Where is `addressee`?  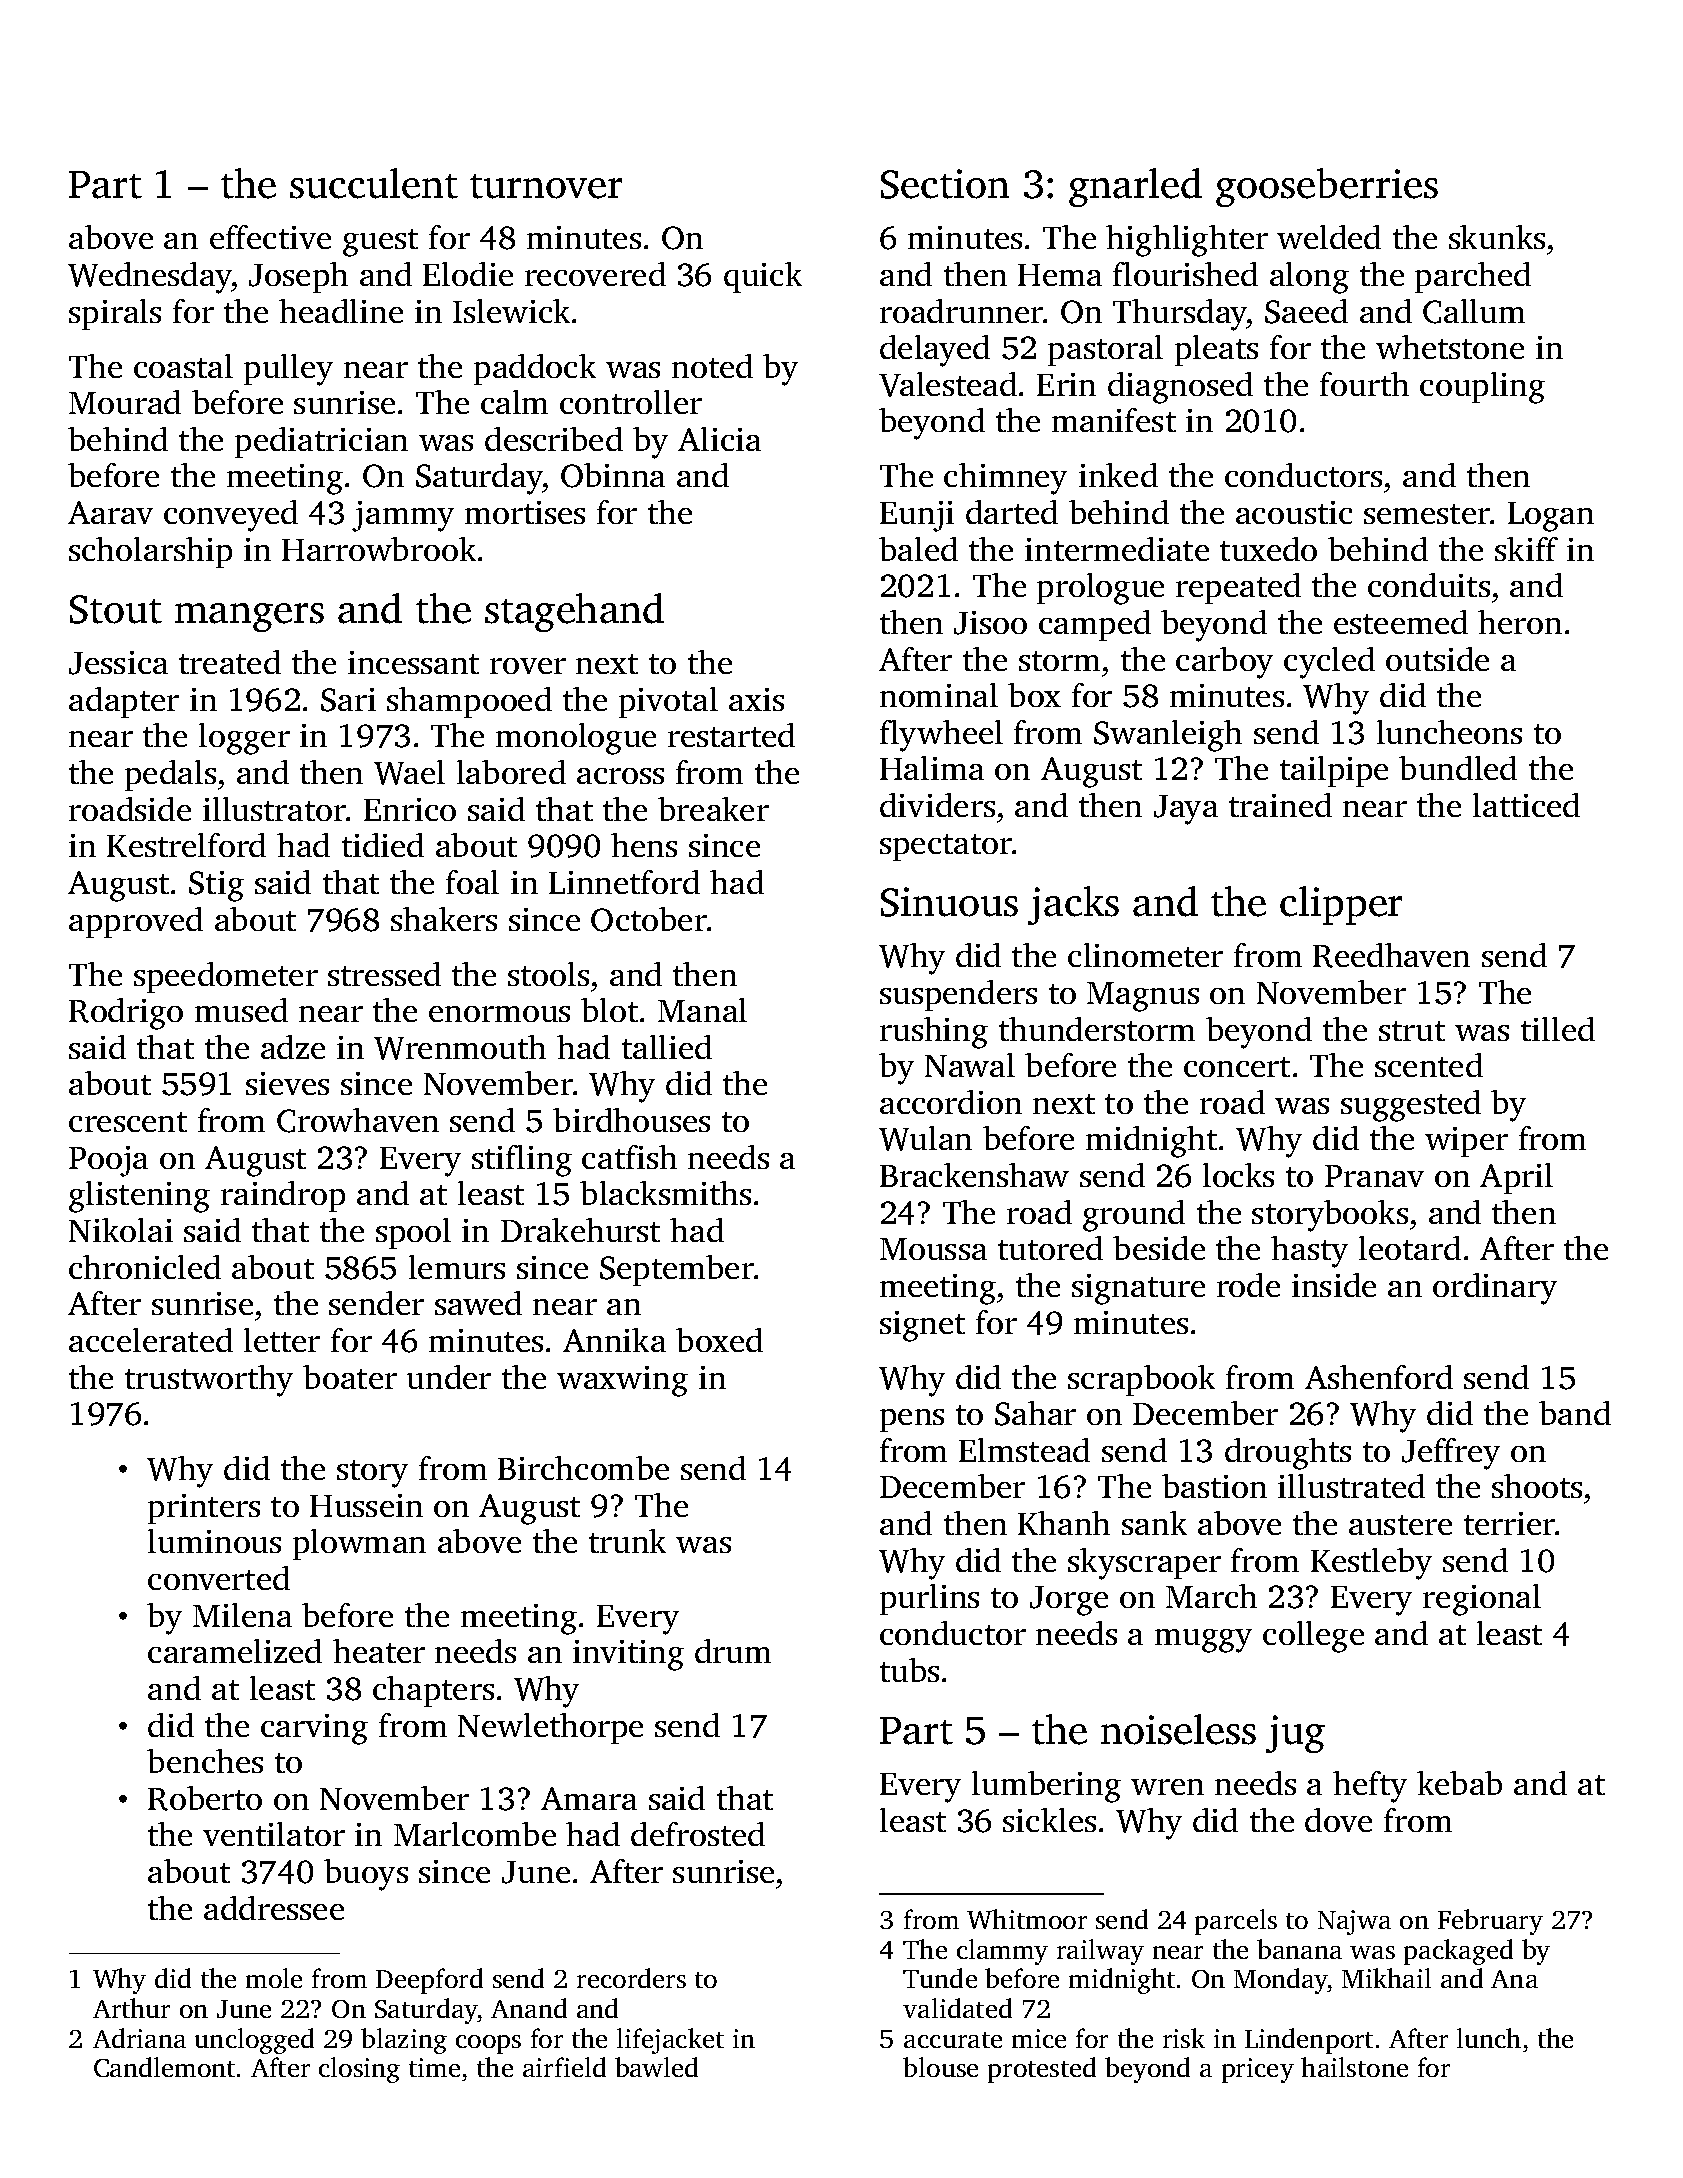 addressee is located at coordinates (274, 1908).
